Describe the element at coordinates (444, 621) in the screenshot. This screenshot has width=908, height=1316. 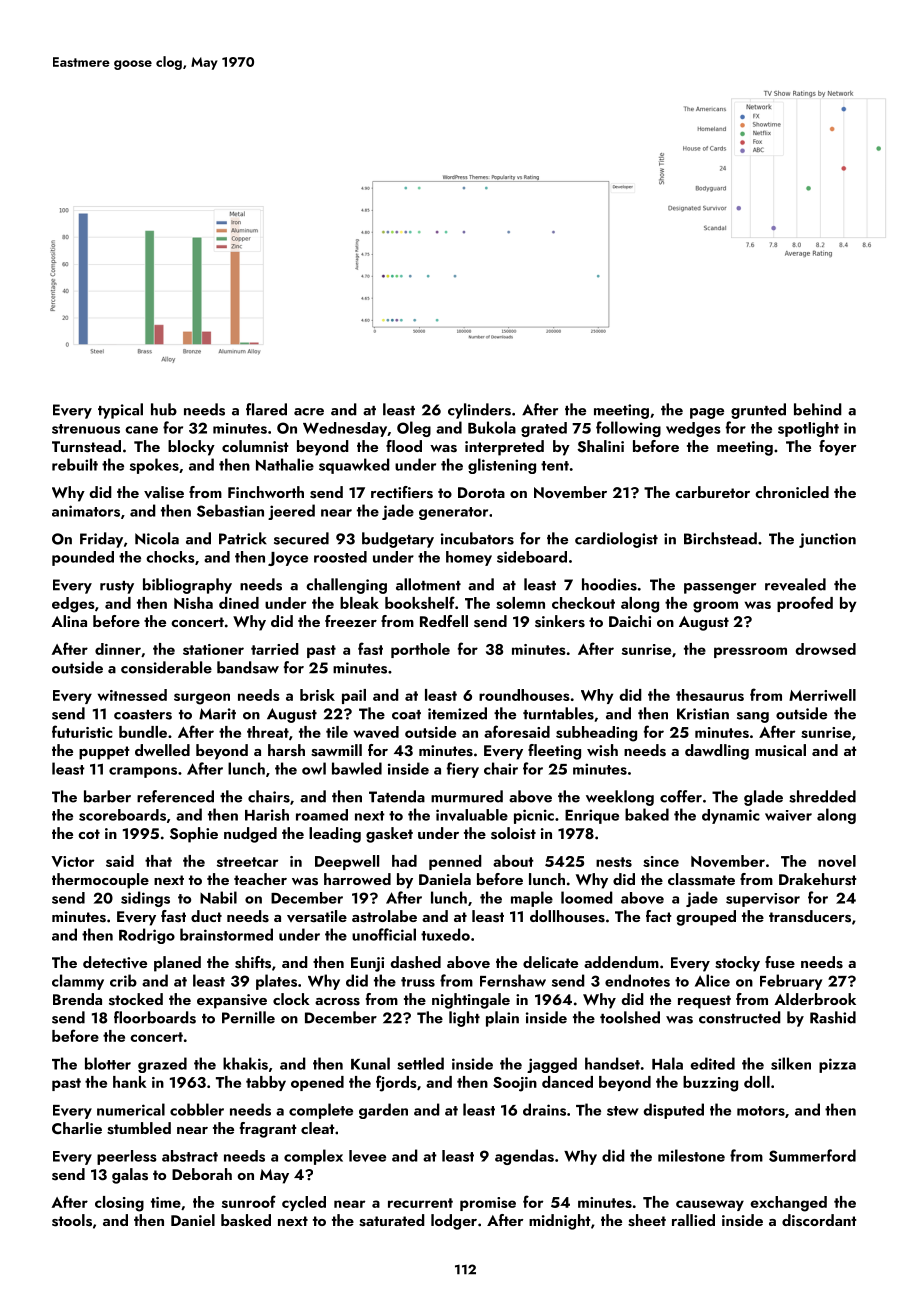
I see `Redfell` at that location.
